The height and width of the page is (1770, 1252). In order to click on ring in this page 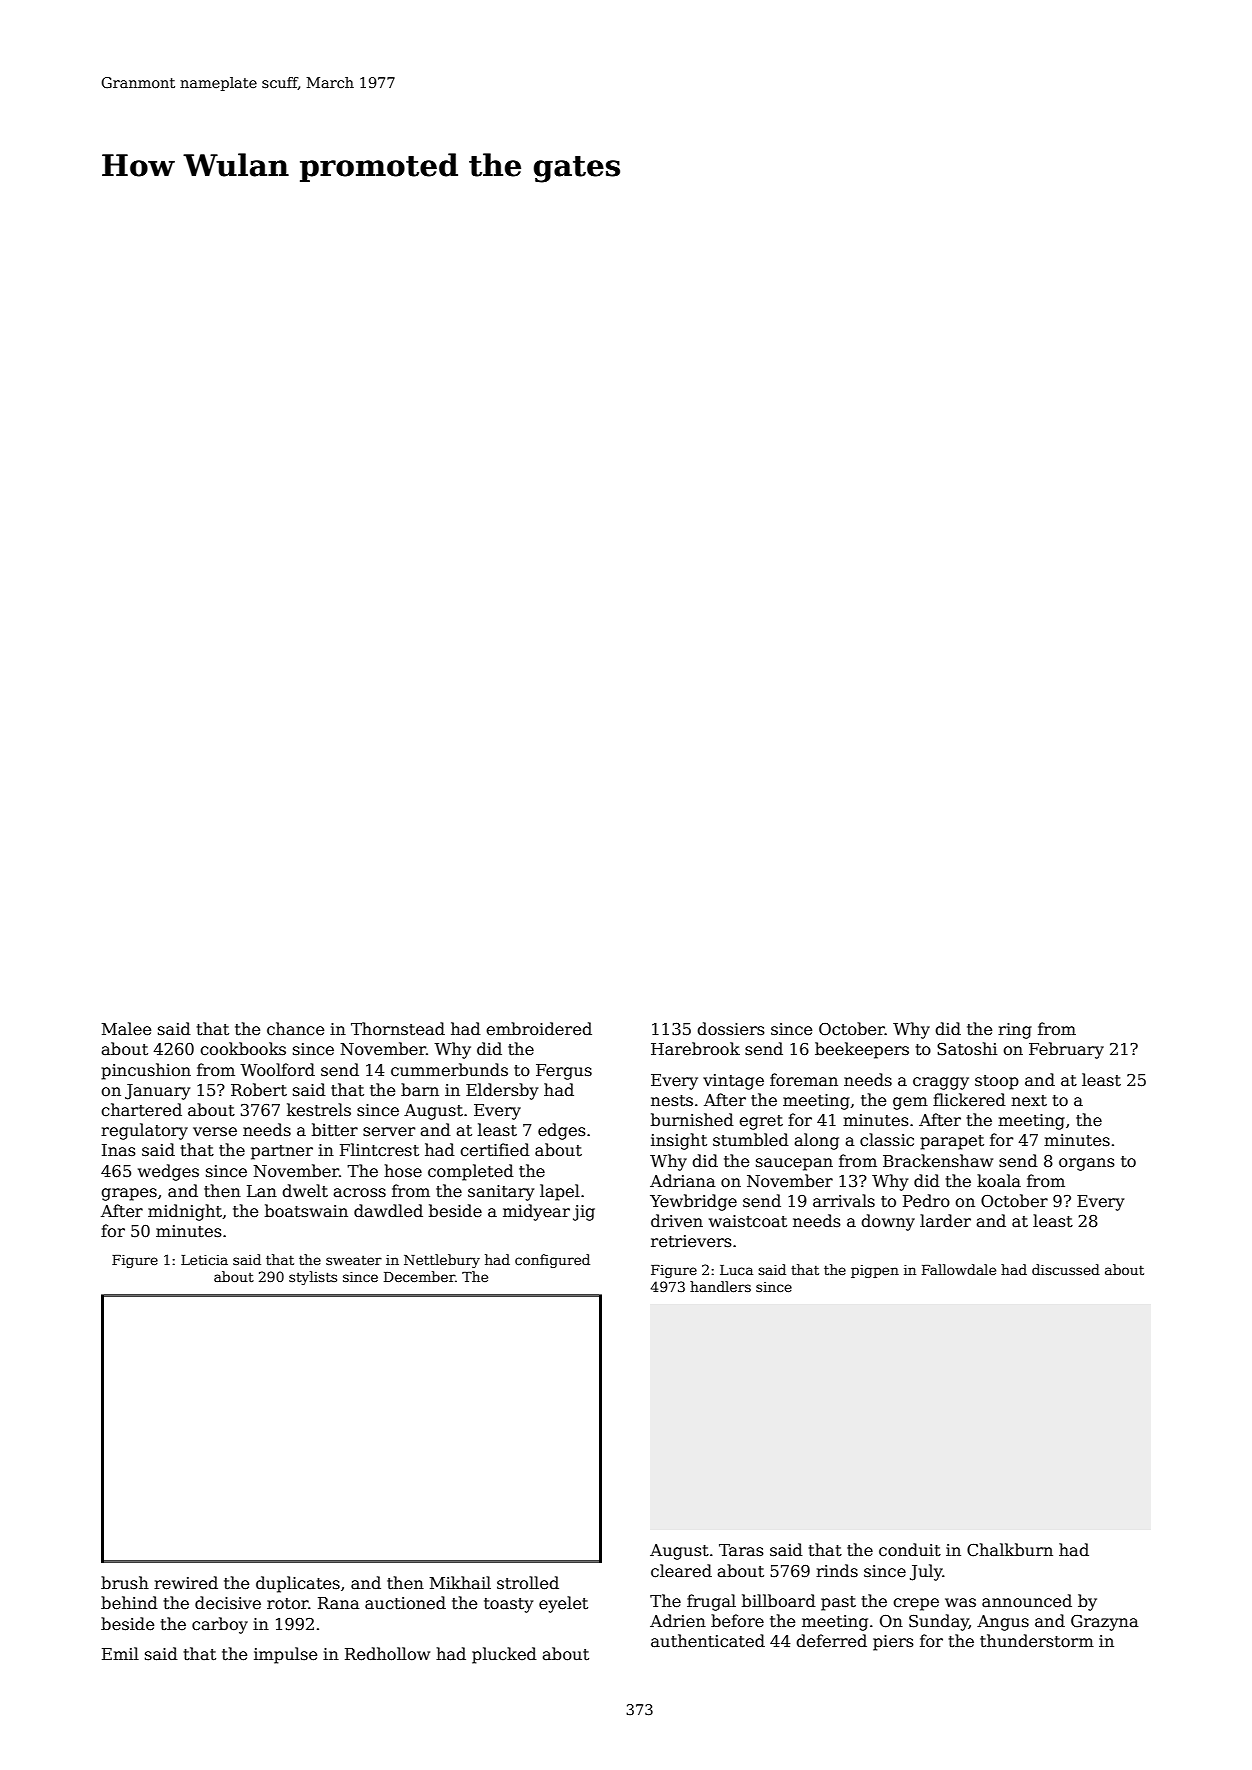, I will do `click(1015, 1031)`.
